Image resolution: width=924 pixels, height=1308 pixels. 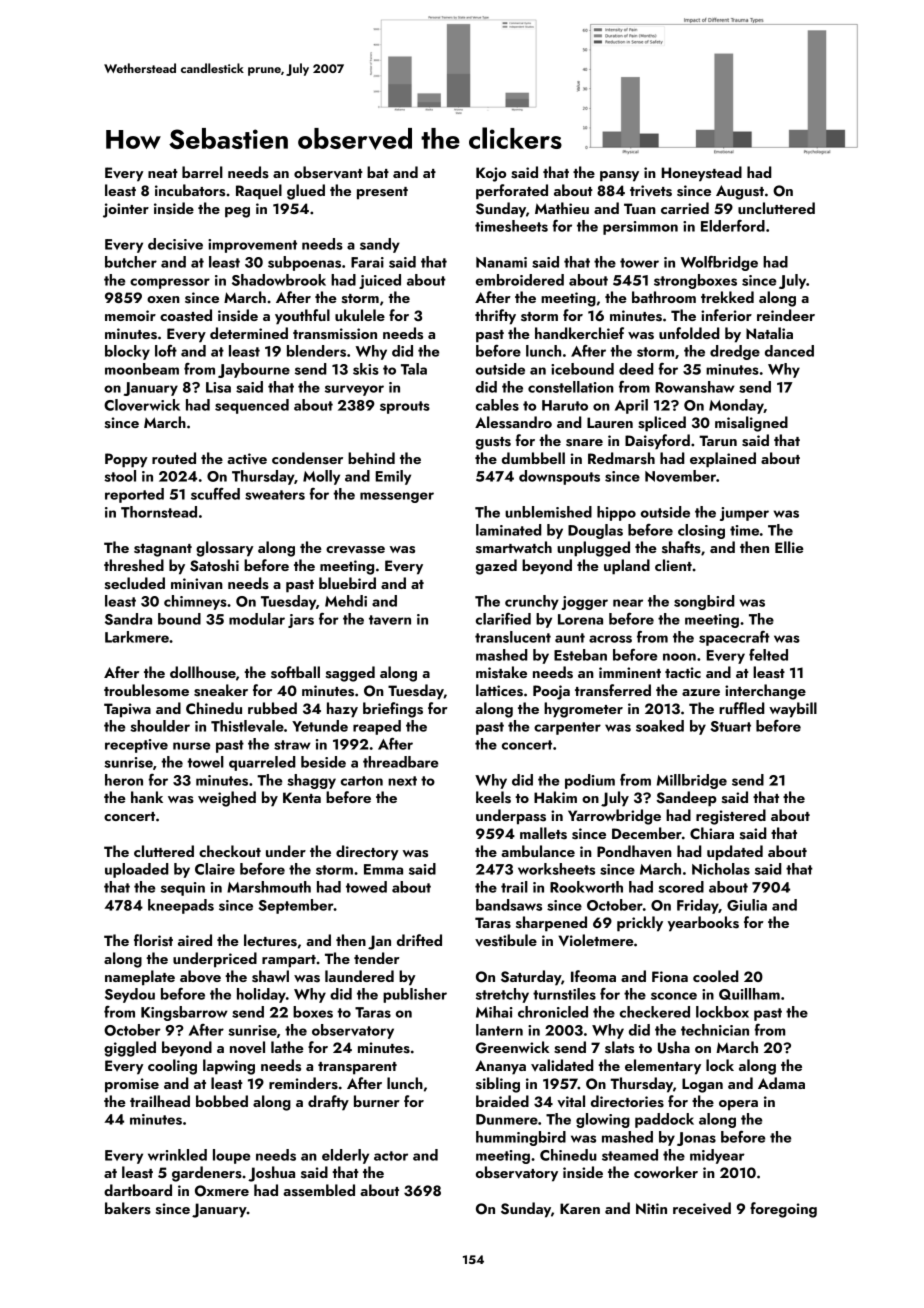 I want to click on Kojo, so click(x=491, y=174).
